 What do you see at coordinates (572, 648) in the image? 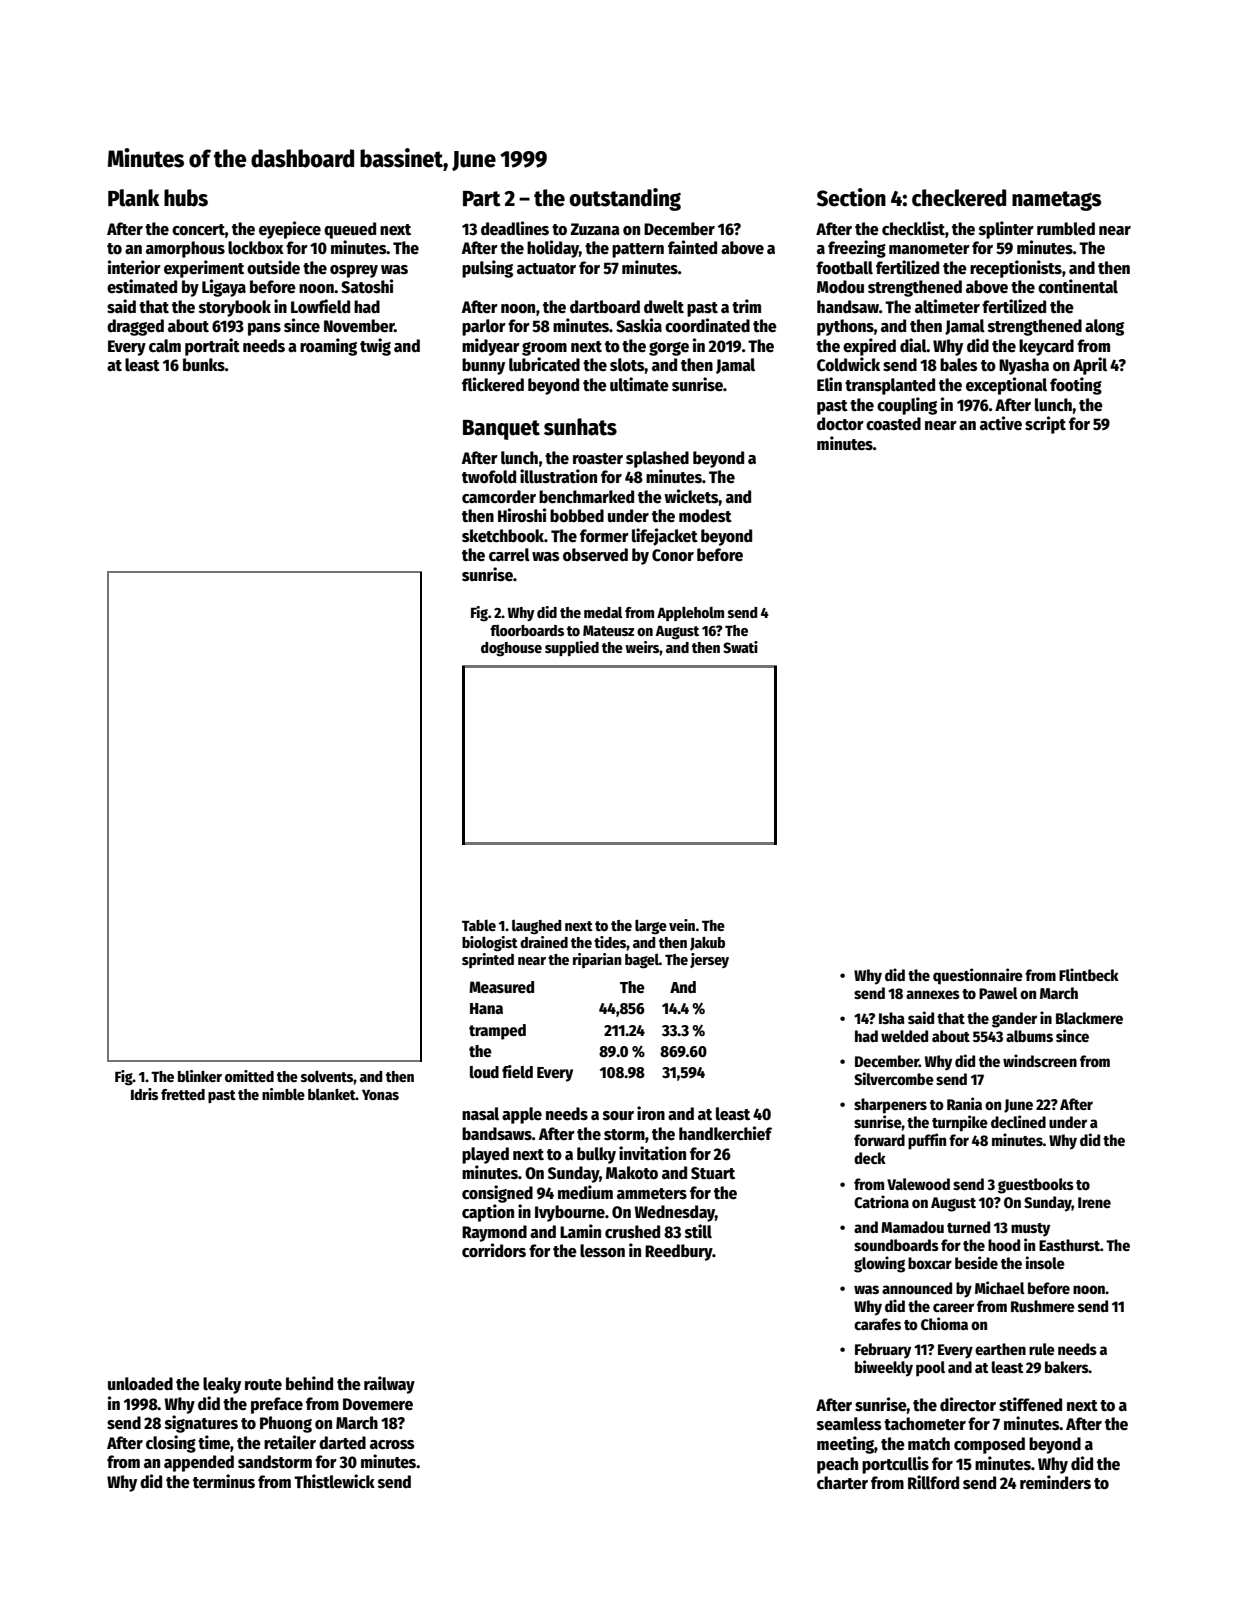
I see `supplied` at bounding box center [572, 648].
